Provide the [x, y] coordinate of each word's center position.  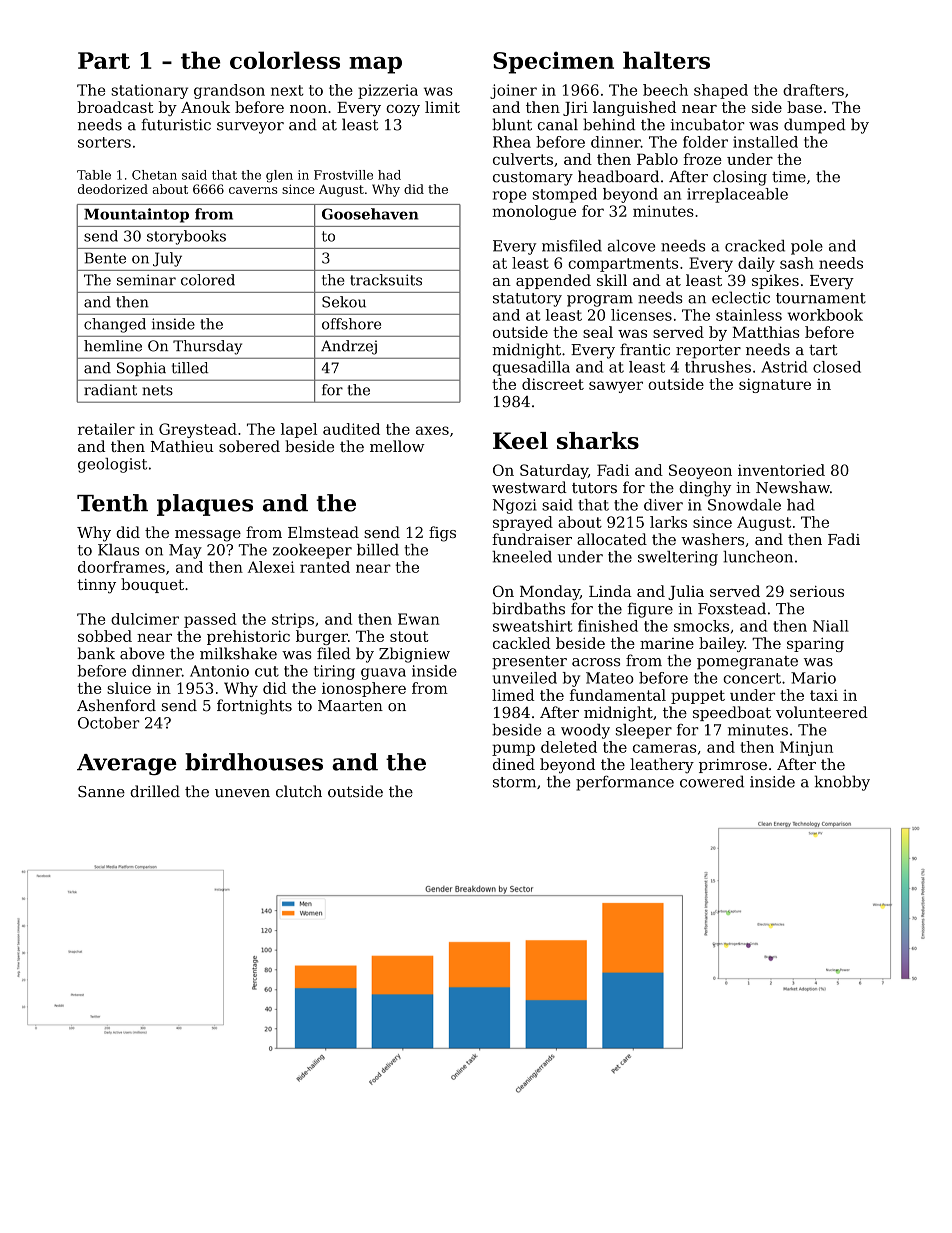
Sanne [101, 792]
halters [666, 60]
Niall [831, 626]
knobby [842, 783]
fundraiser [532, 539]
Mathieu [182, 446]
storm [514, 782]
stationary [149, 91]
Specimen [553, 63]
